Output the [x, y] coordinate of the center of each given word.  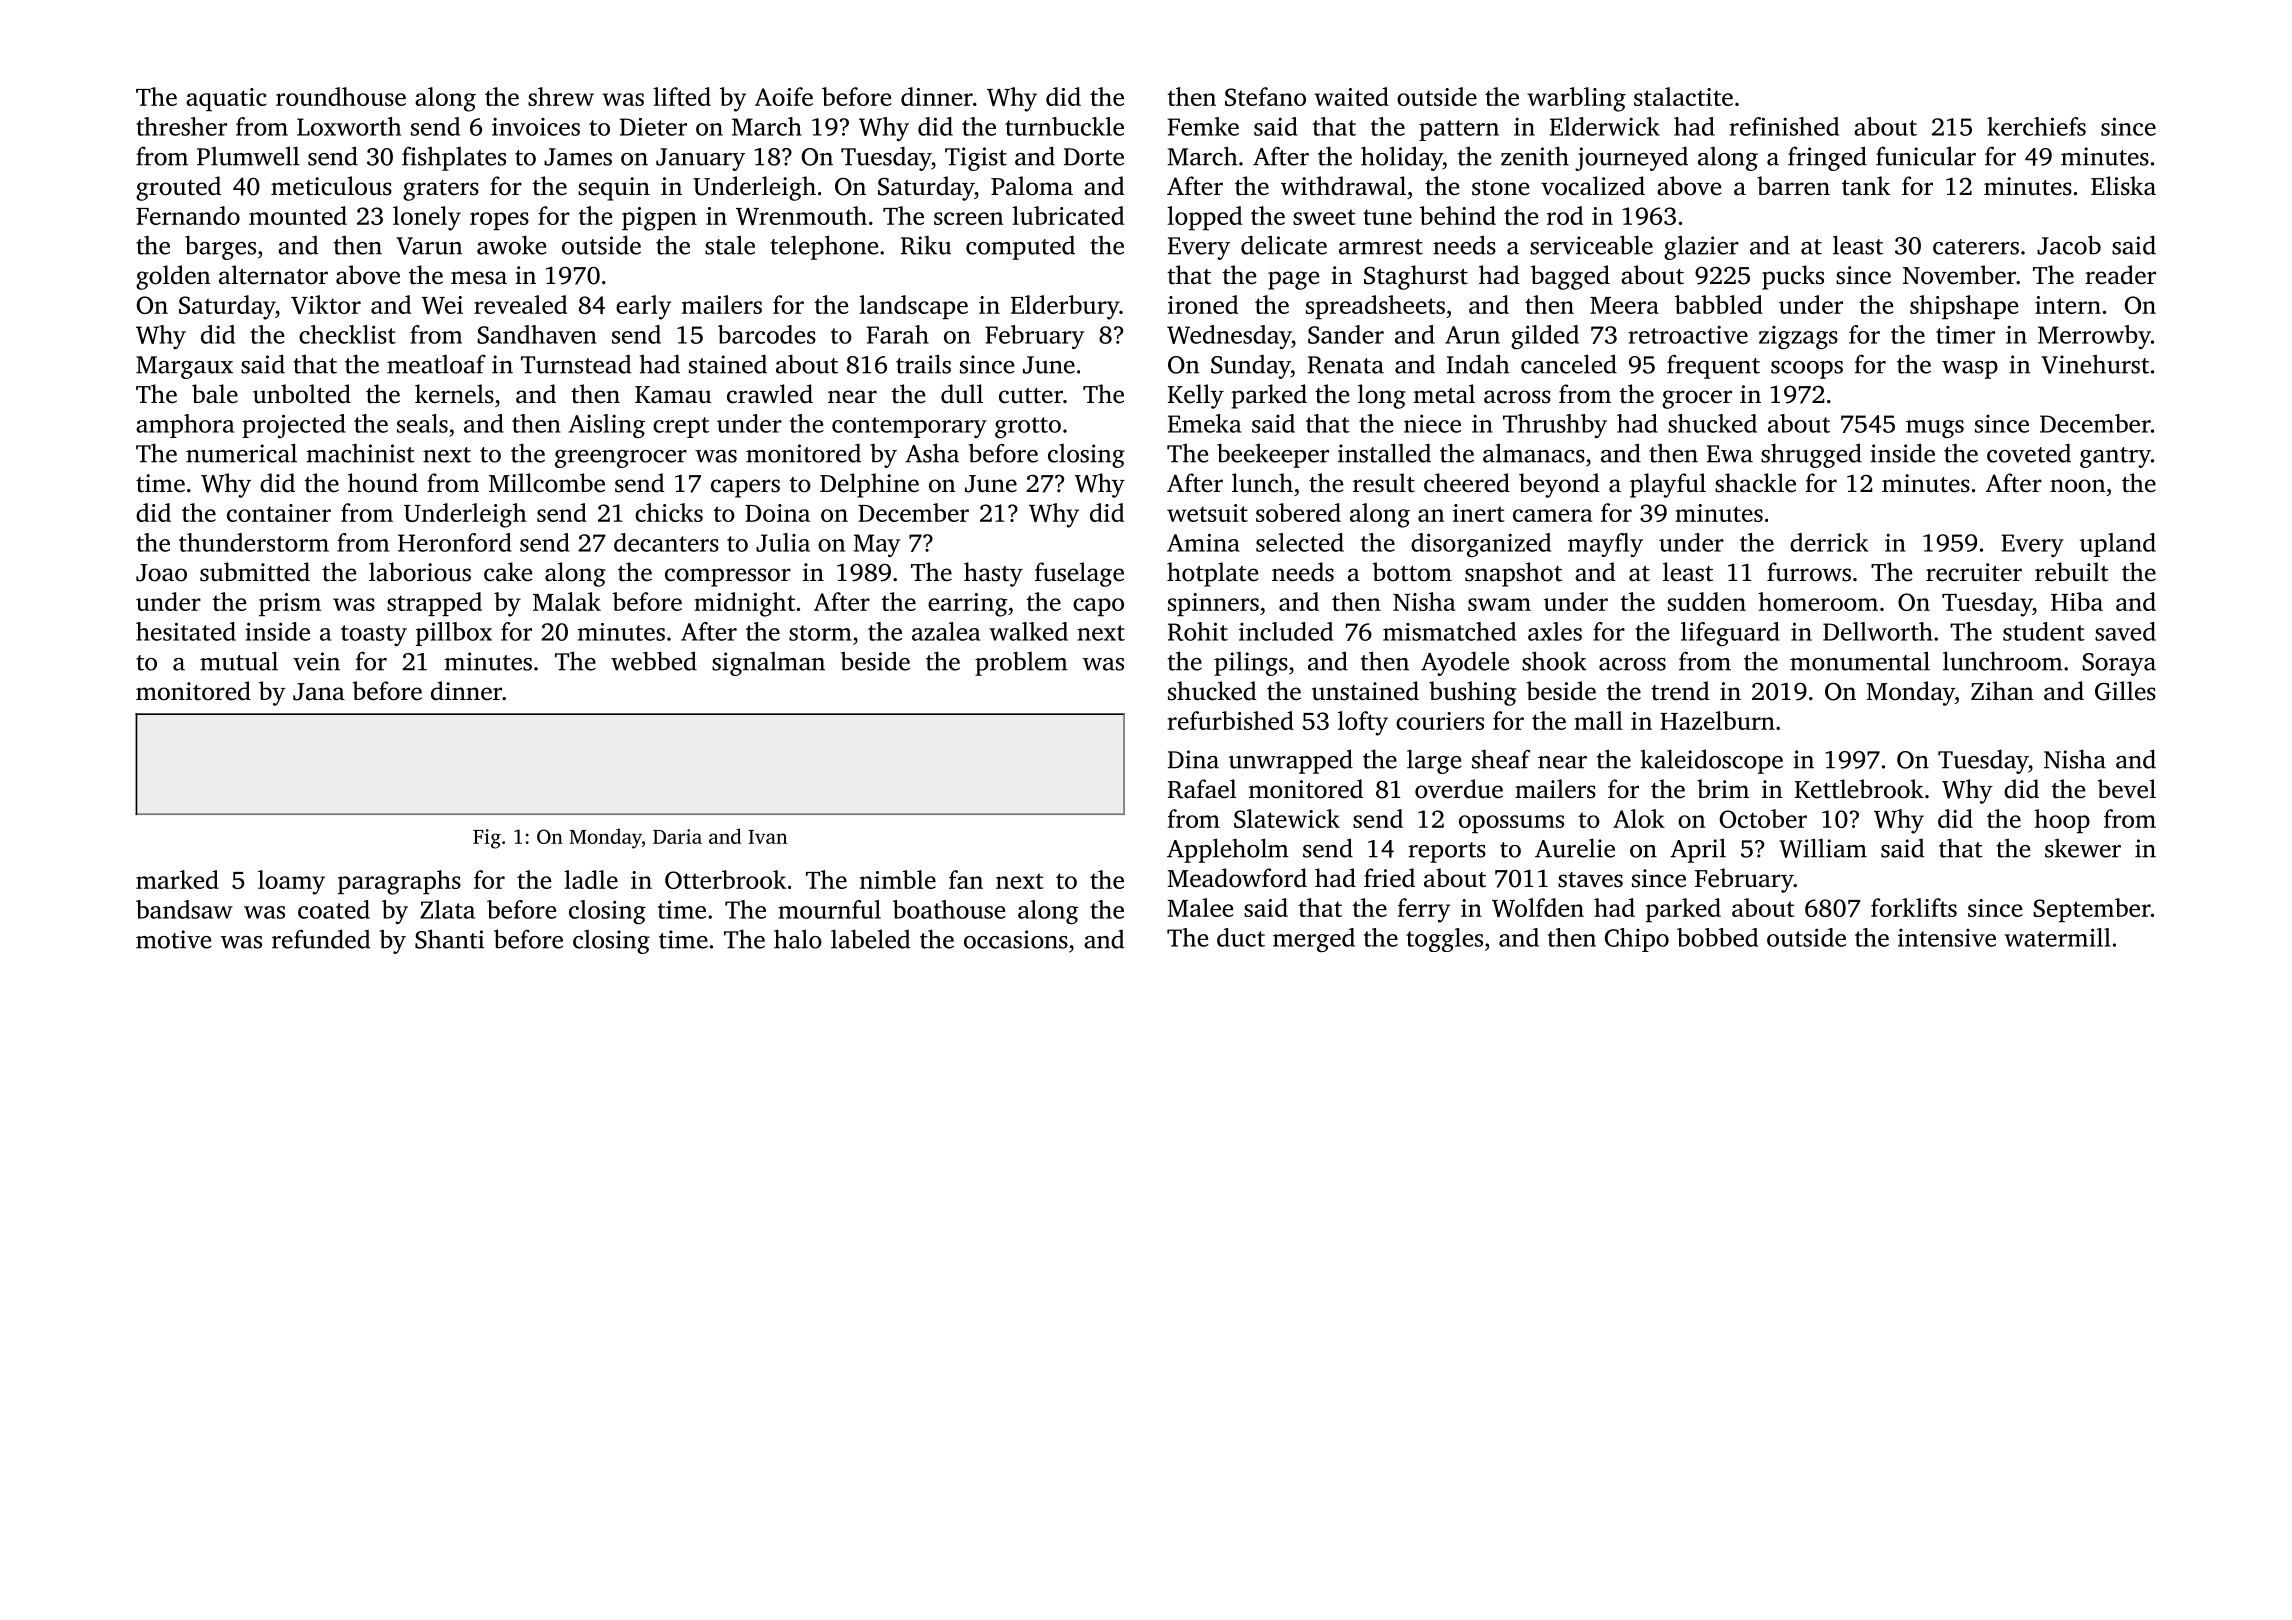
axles [1555, 631]
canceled [1569, 364]
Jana [319, 692]
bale [215, 394]
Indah [1478, 364]
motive [173, 939]
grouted [178, 188]
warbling [1576, 99]
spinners [1213, 604]
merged [1314, 940]
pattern [1459, 130]
